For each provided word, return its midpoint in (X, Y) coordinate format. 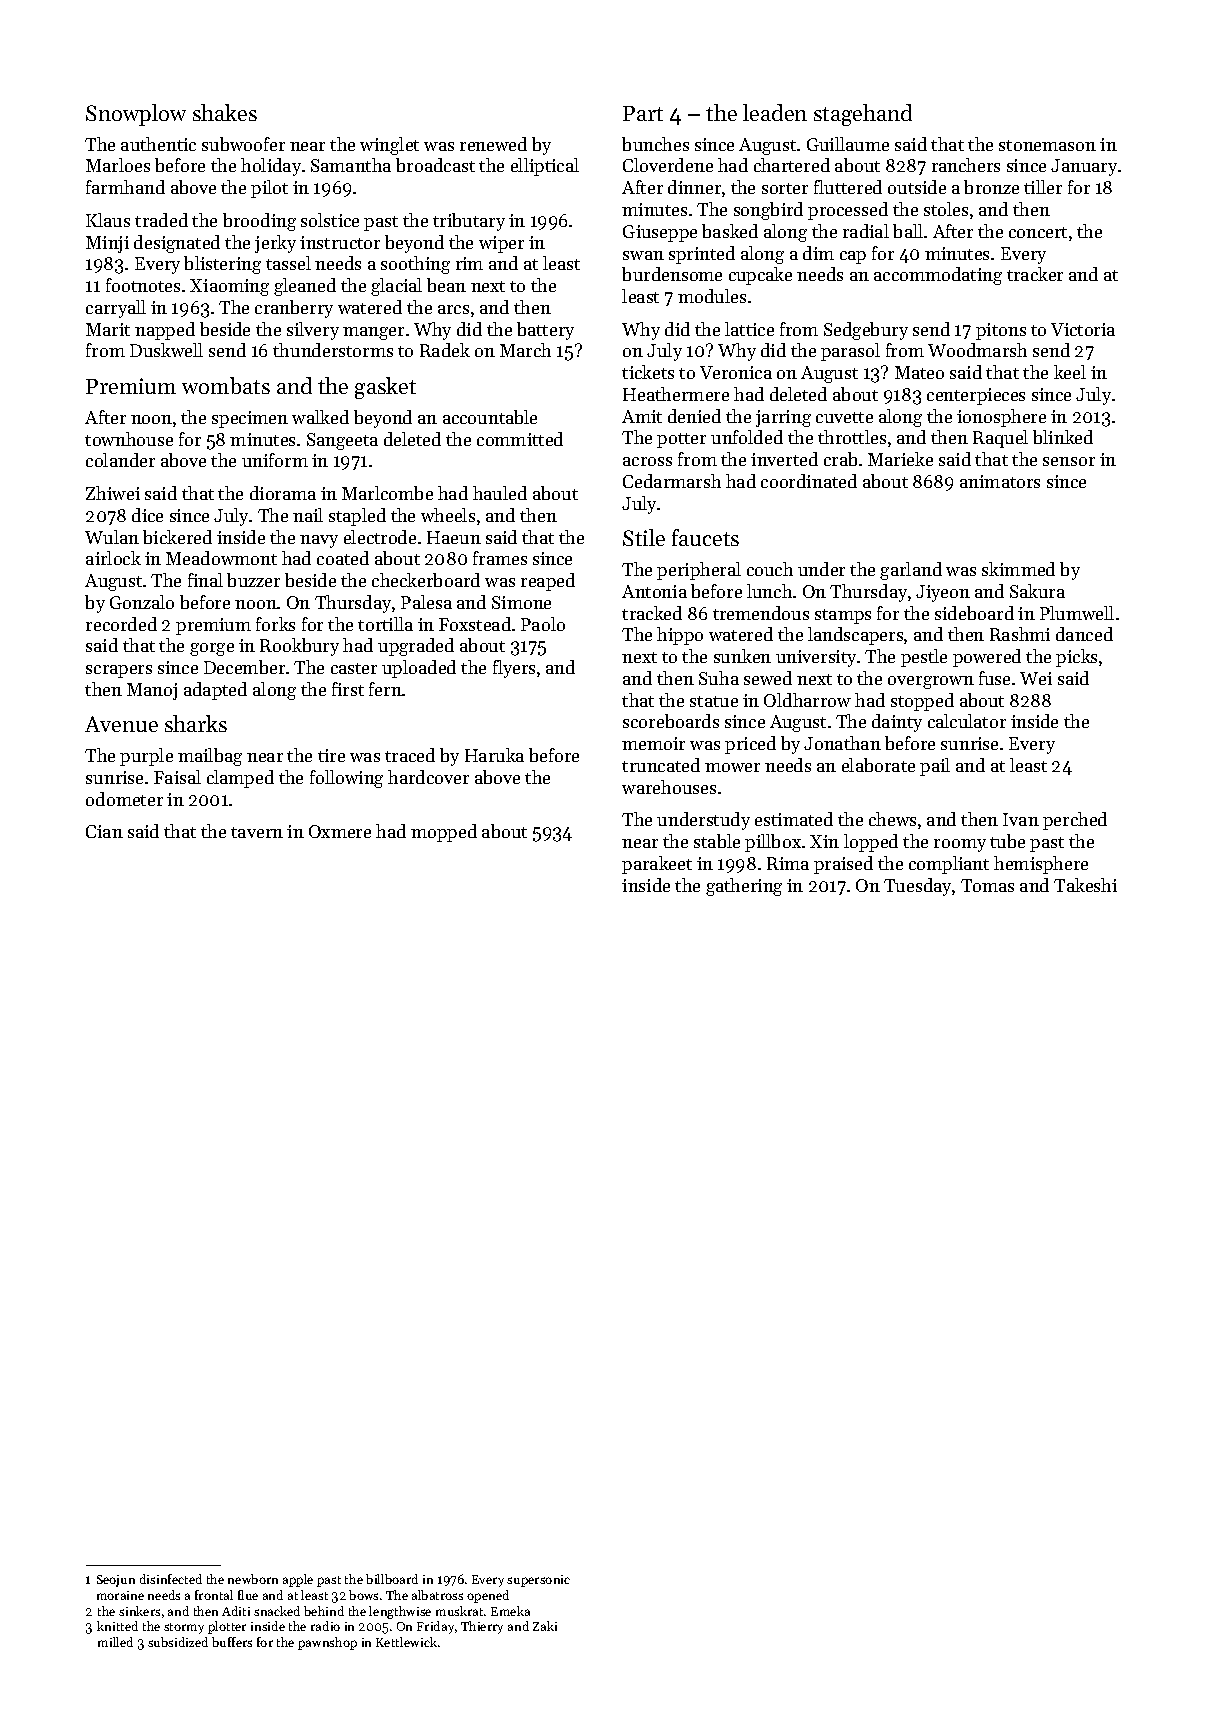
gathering (744, 887)
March (525, 350)
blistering (222, 265)
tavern (257, 832)
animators (1000, 481)
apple (298, 1580)
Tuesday (918, 887)
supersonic (538, 1581)
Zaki (545, 1626)
